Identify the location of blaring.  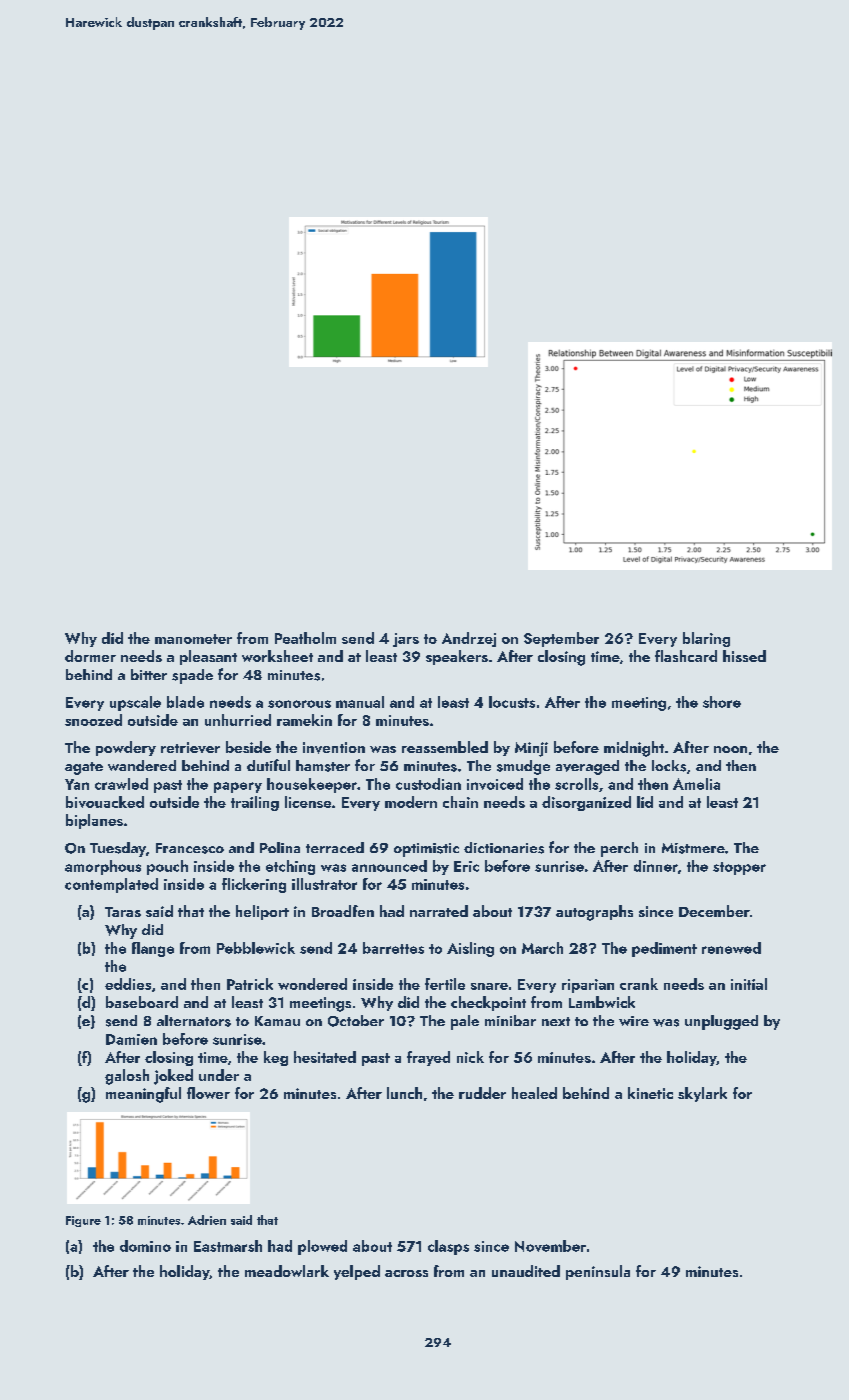
(706, 639).
